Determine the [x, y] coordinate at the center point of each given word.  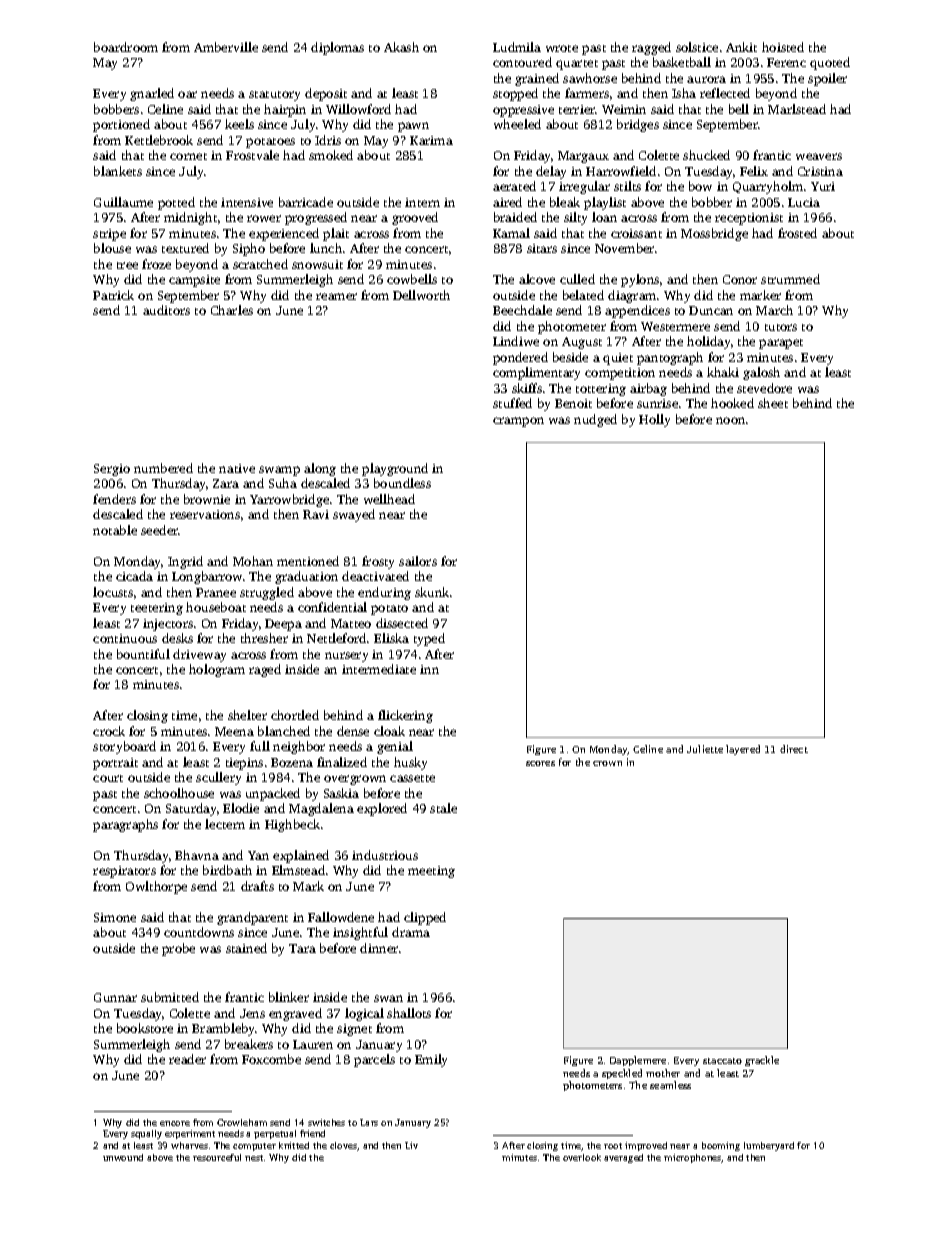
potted [176, 203]
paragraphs [125, 825]
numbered [163, 468]
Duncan [711, 310]
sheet [773, 403]
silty [575, 218]
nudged [595, 420]
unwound [123, 1157]
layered [743, 750]
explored [382, 809]
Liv [411, 1145]
